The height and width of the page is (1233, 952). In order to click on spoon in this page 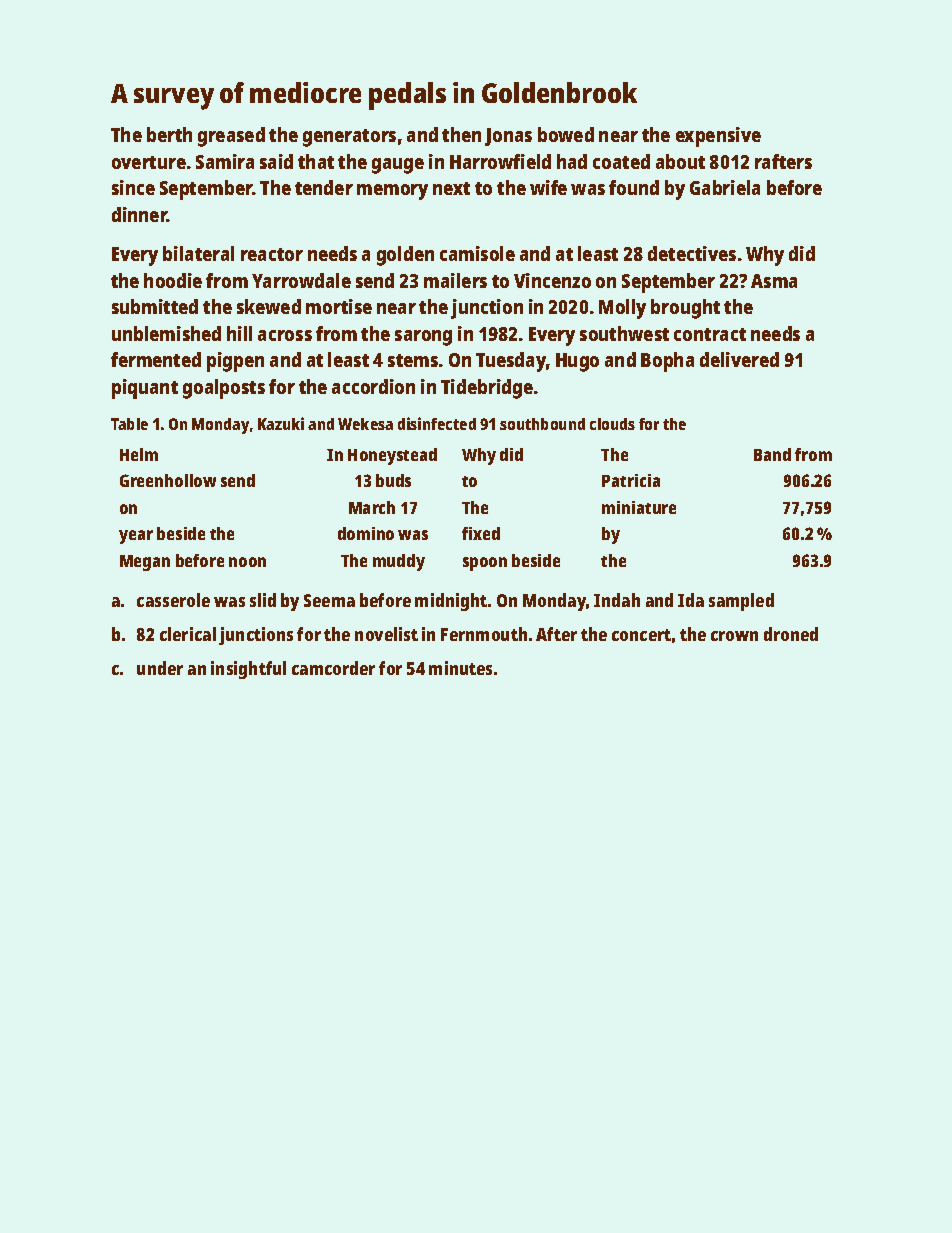, I will do `click(485, 564)`.
